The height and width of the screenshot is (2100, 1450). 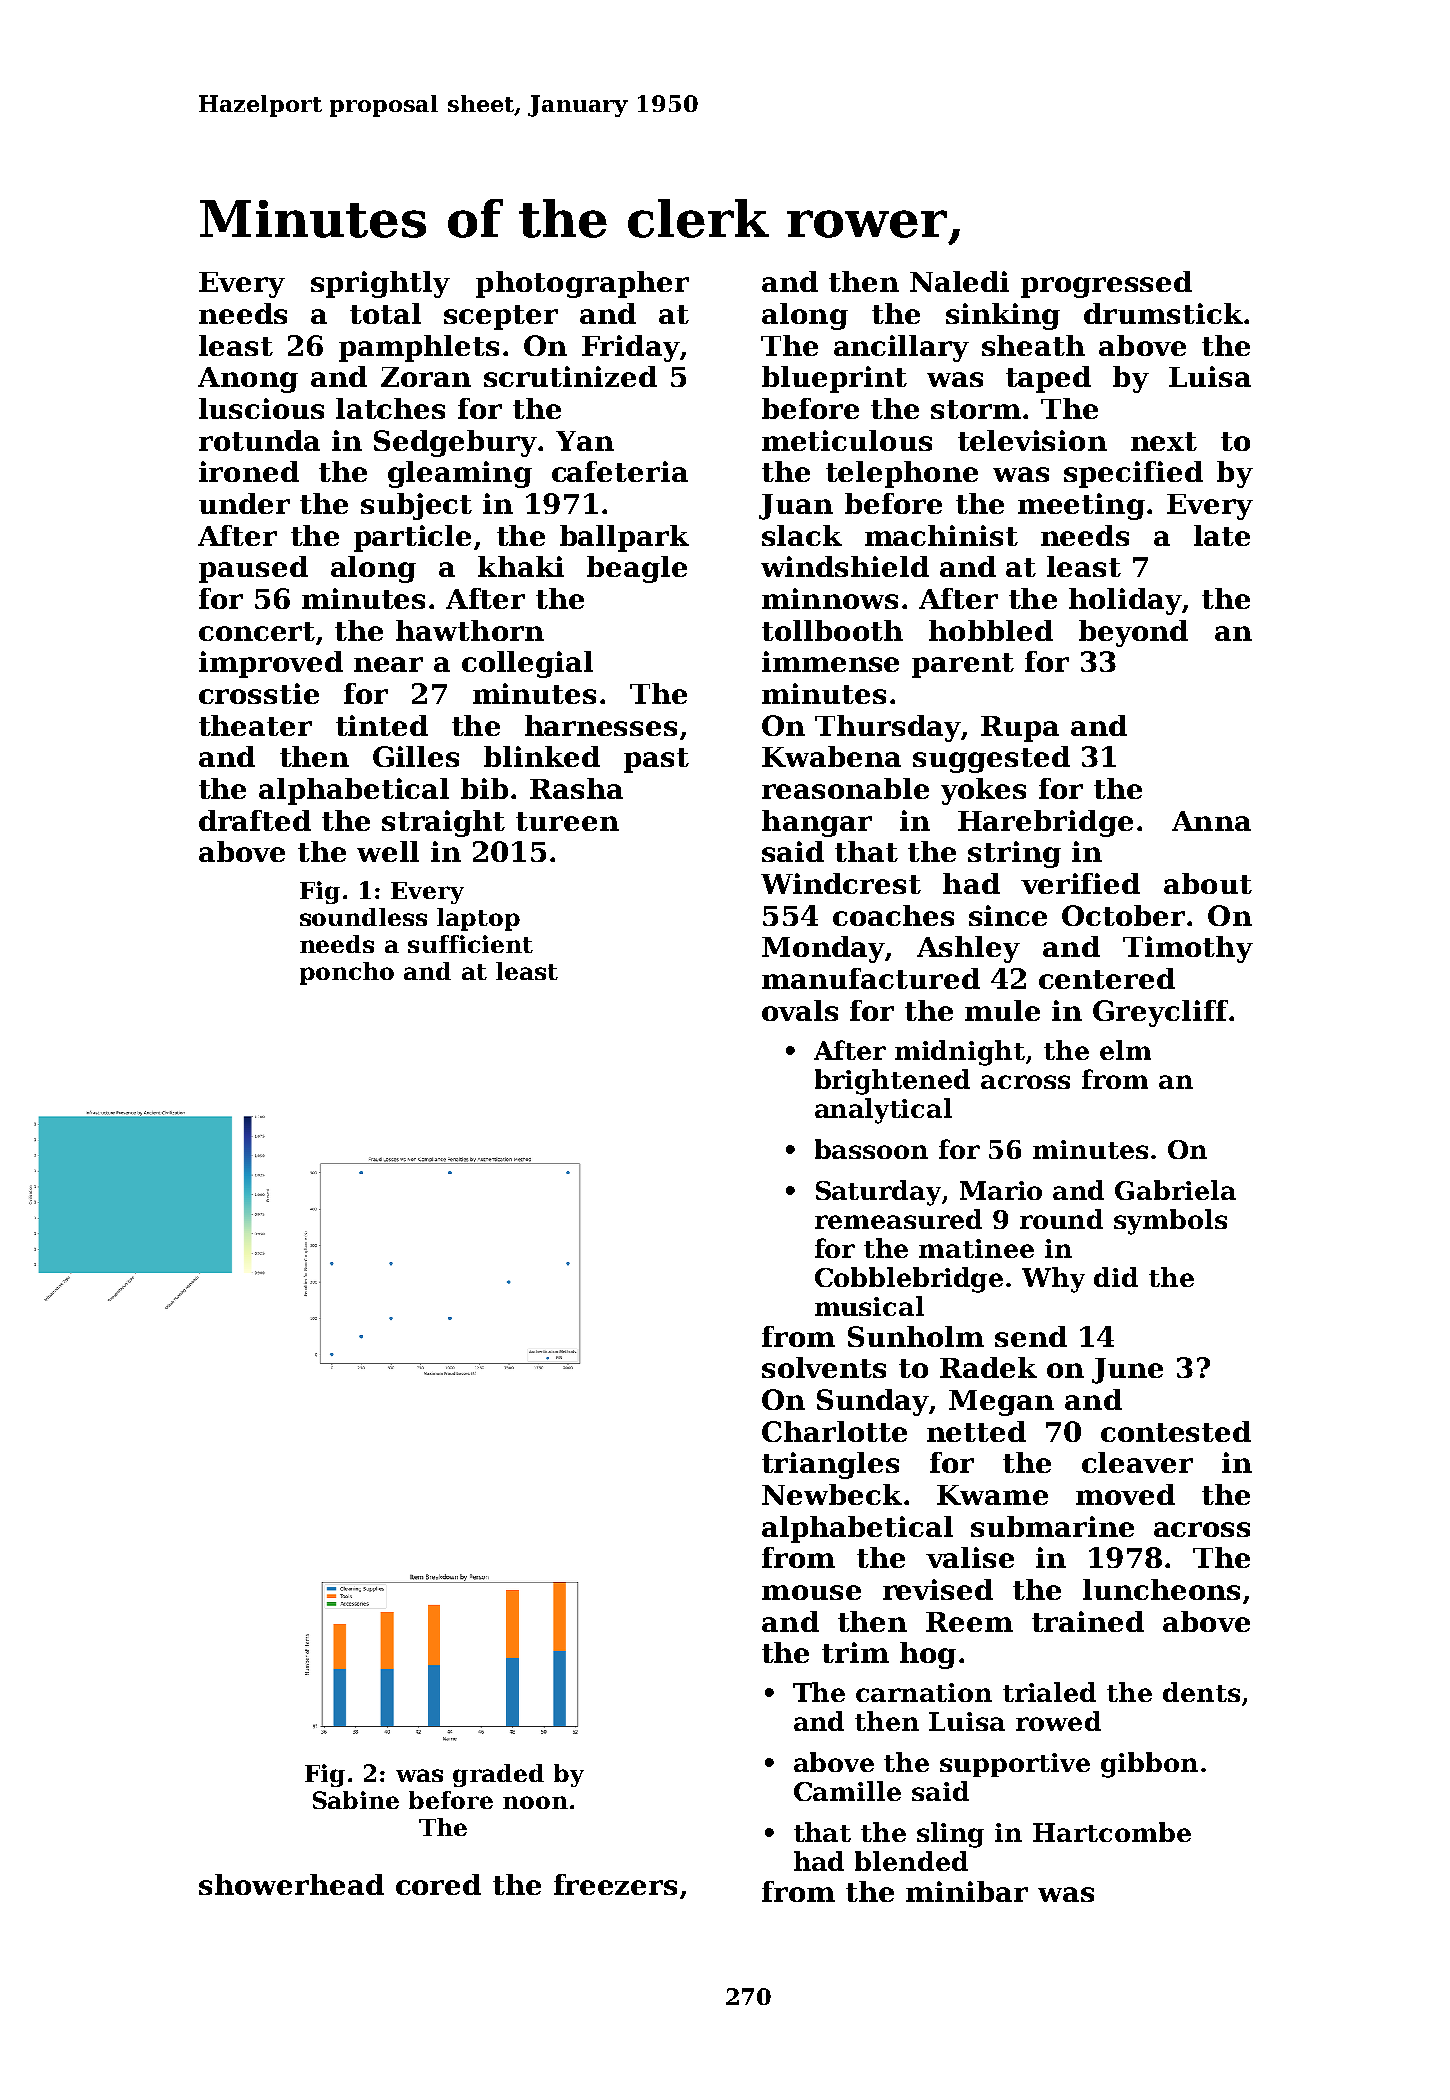 What do you see at coordinates (356, 1800) in the screenshot?
I see `Sabine` at bounding box center [356, 1800].
